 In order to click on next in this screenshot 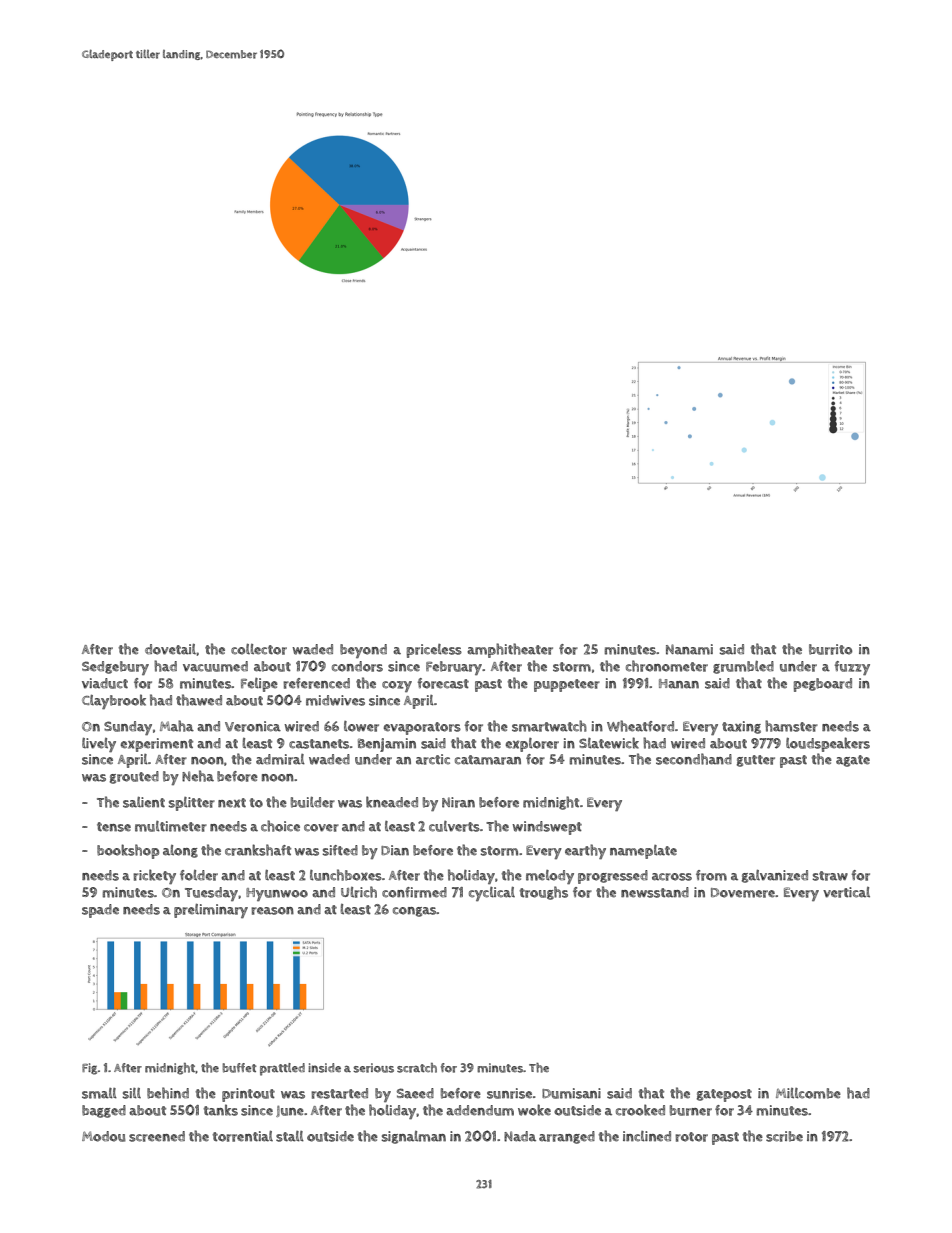, I will do `click(232, 803)`.
